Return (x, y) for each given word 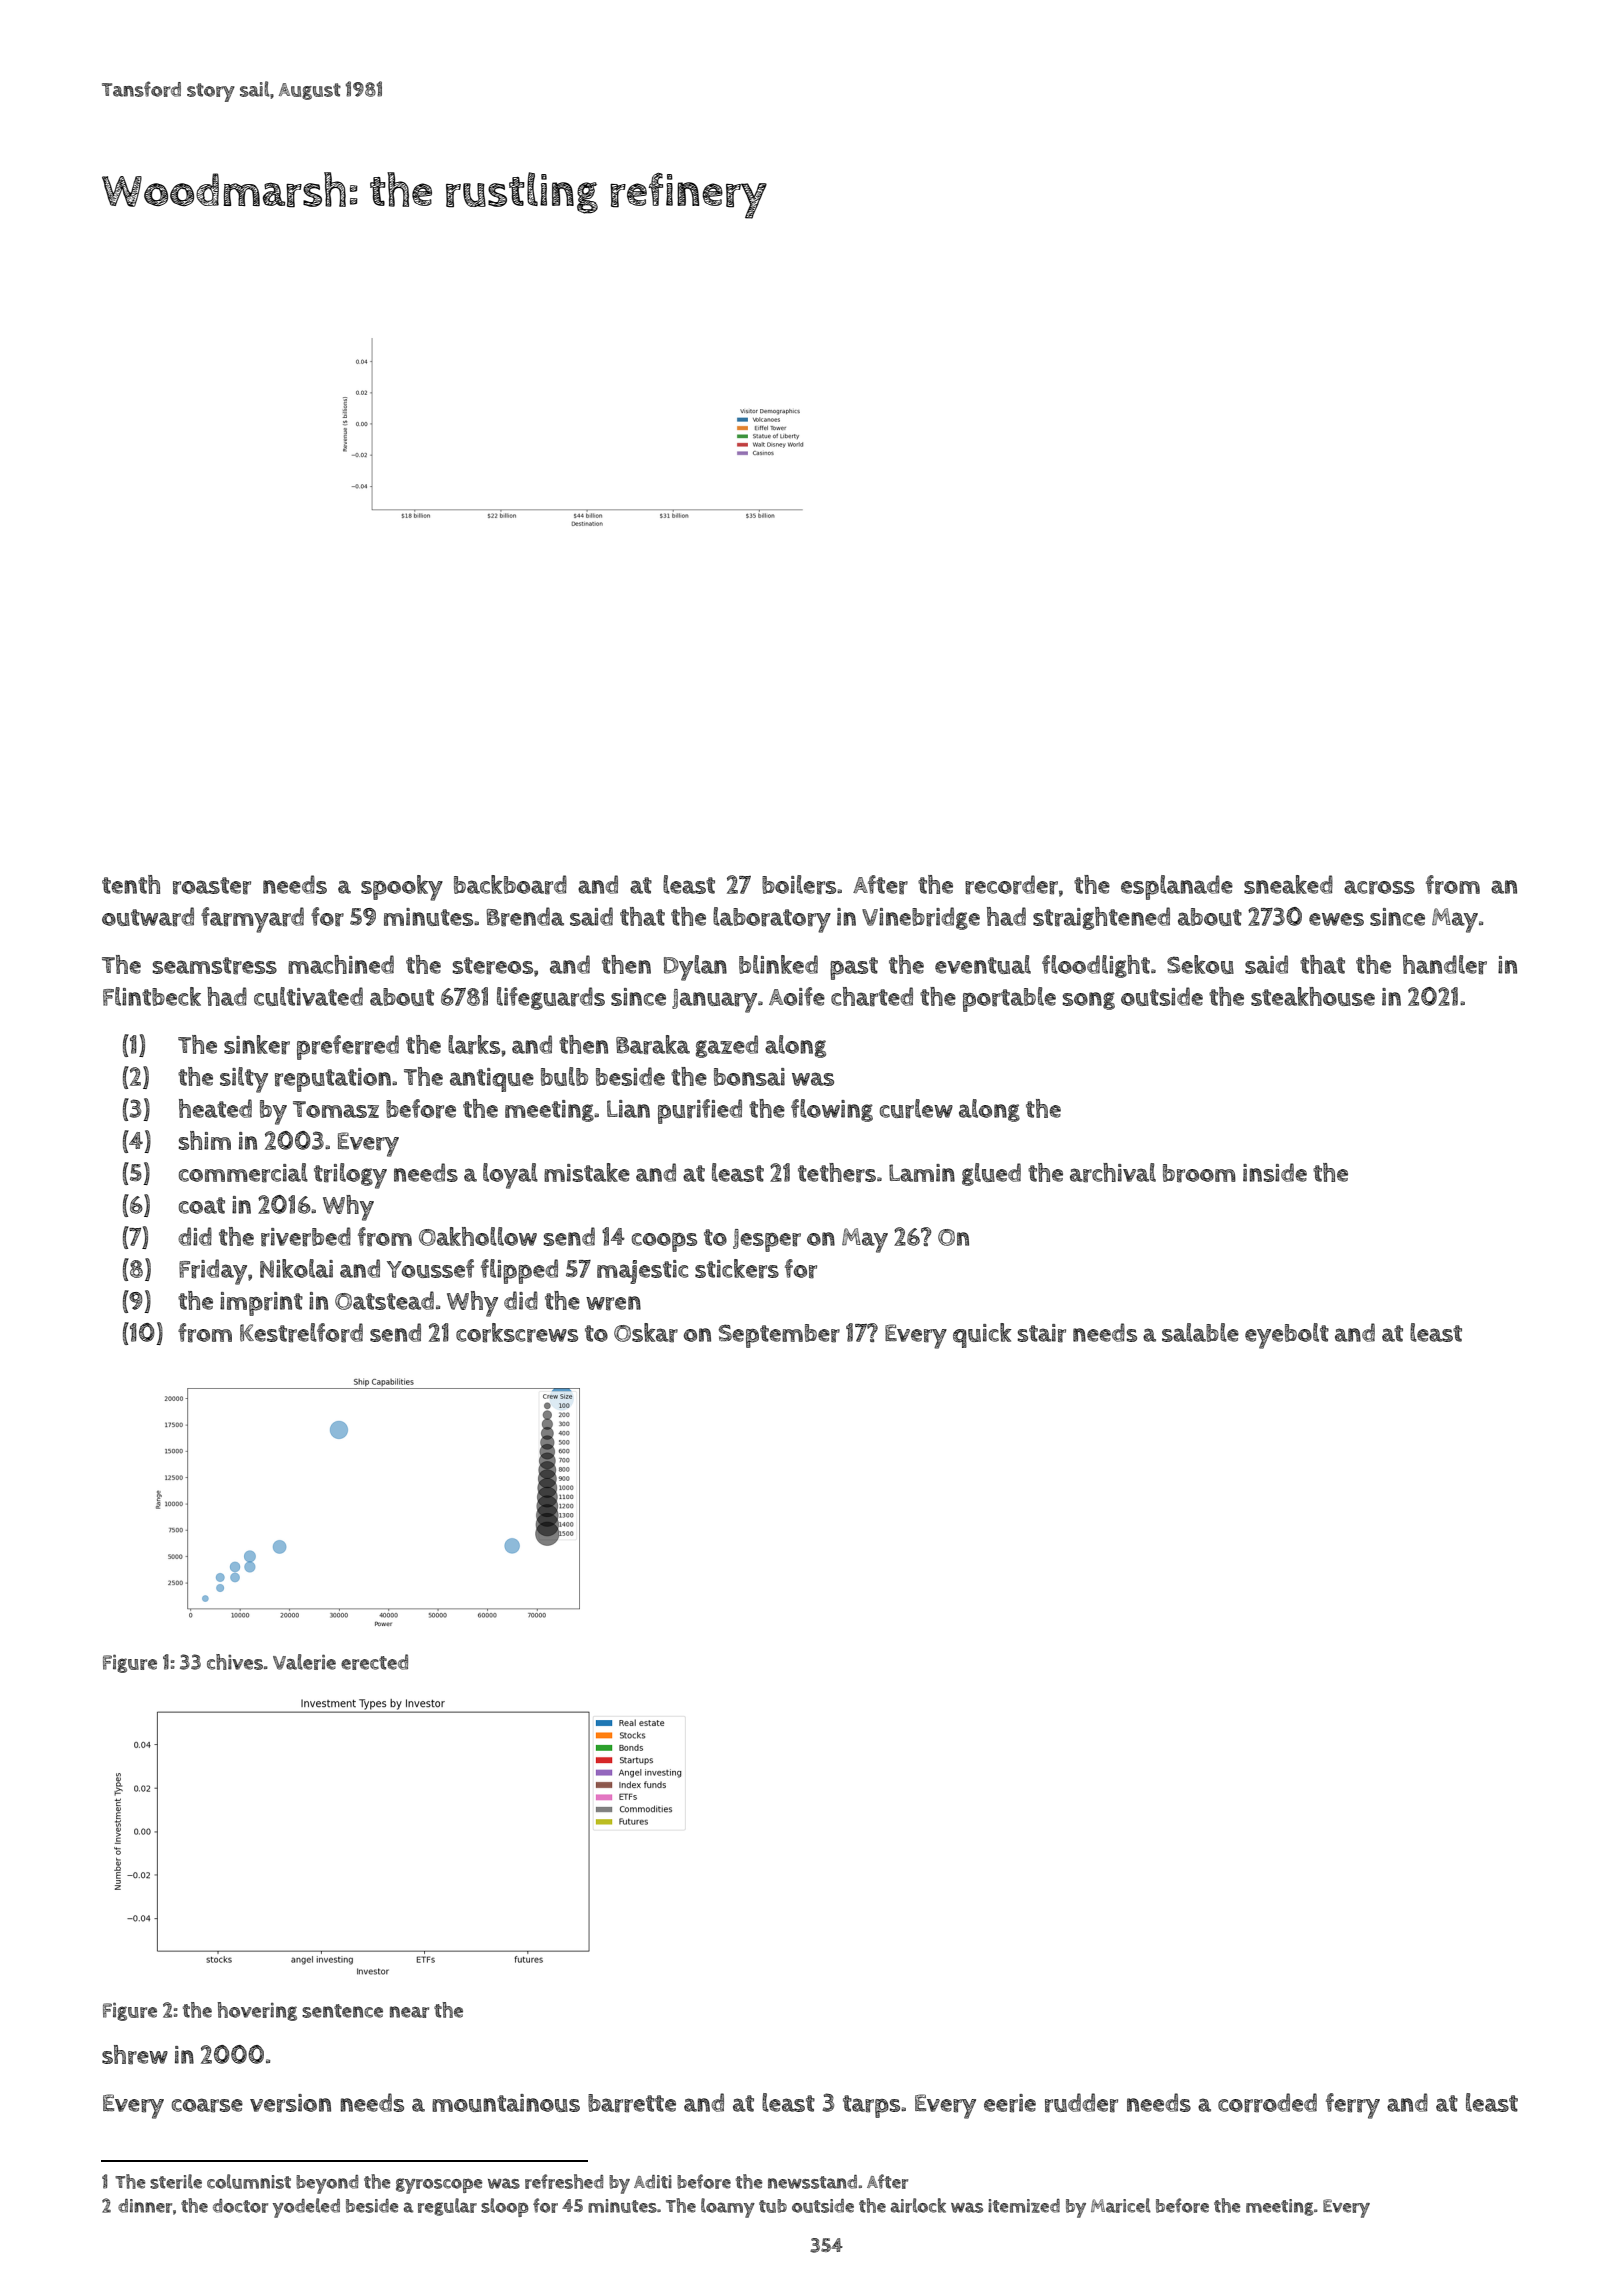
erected (374, 1662)
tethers (837, 1173)
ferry (1353, 2106)
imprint (261, 1304)
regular (447, 2207)
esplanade (1177, 887)
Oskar (646, 1333)
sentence (342, 2011)
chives (235, 1662)
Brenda (525, 917)
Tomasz (336, 1109)
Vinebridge (921, 918)
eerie (1010, 2103)
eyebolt (1287, 1336)
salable (1200, 1332)
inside (1275, 1172)
